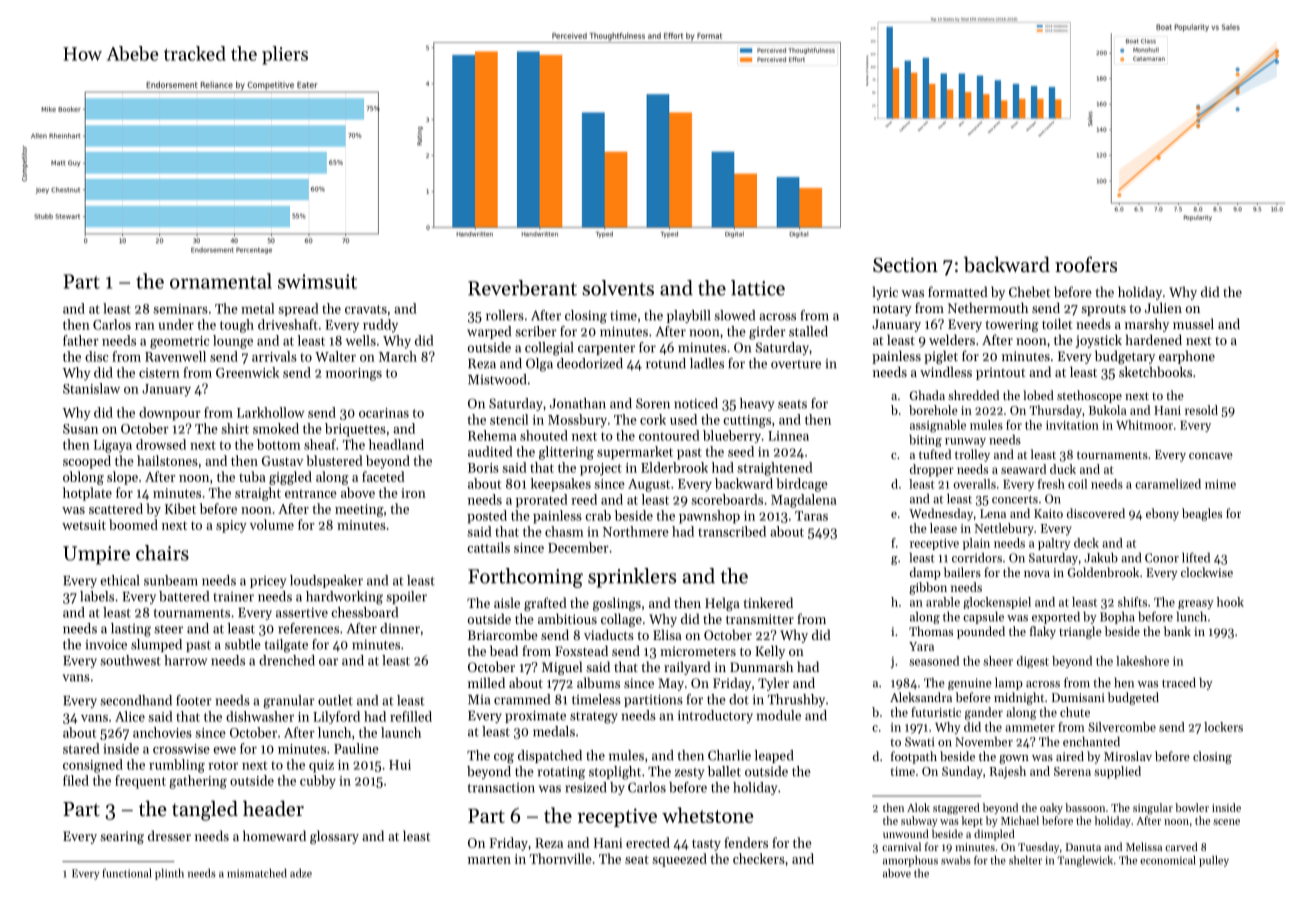 The width and height of the screenshot is (1308, 924). I want to click on tough, so click(237, 326).
